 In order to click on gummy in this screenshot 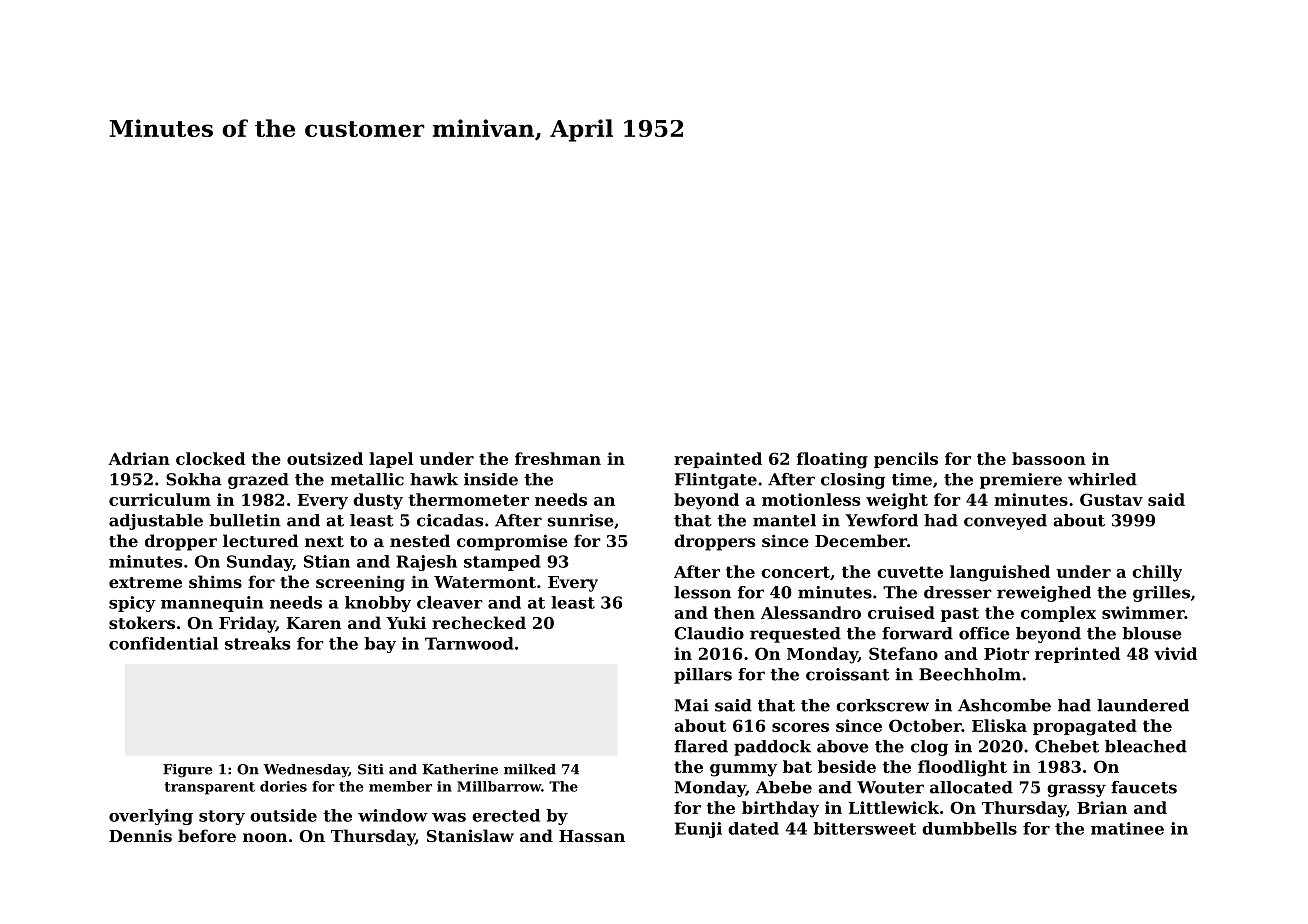, I will do `click(743, 770)`.
